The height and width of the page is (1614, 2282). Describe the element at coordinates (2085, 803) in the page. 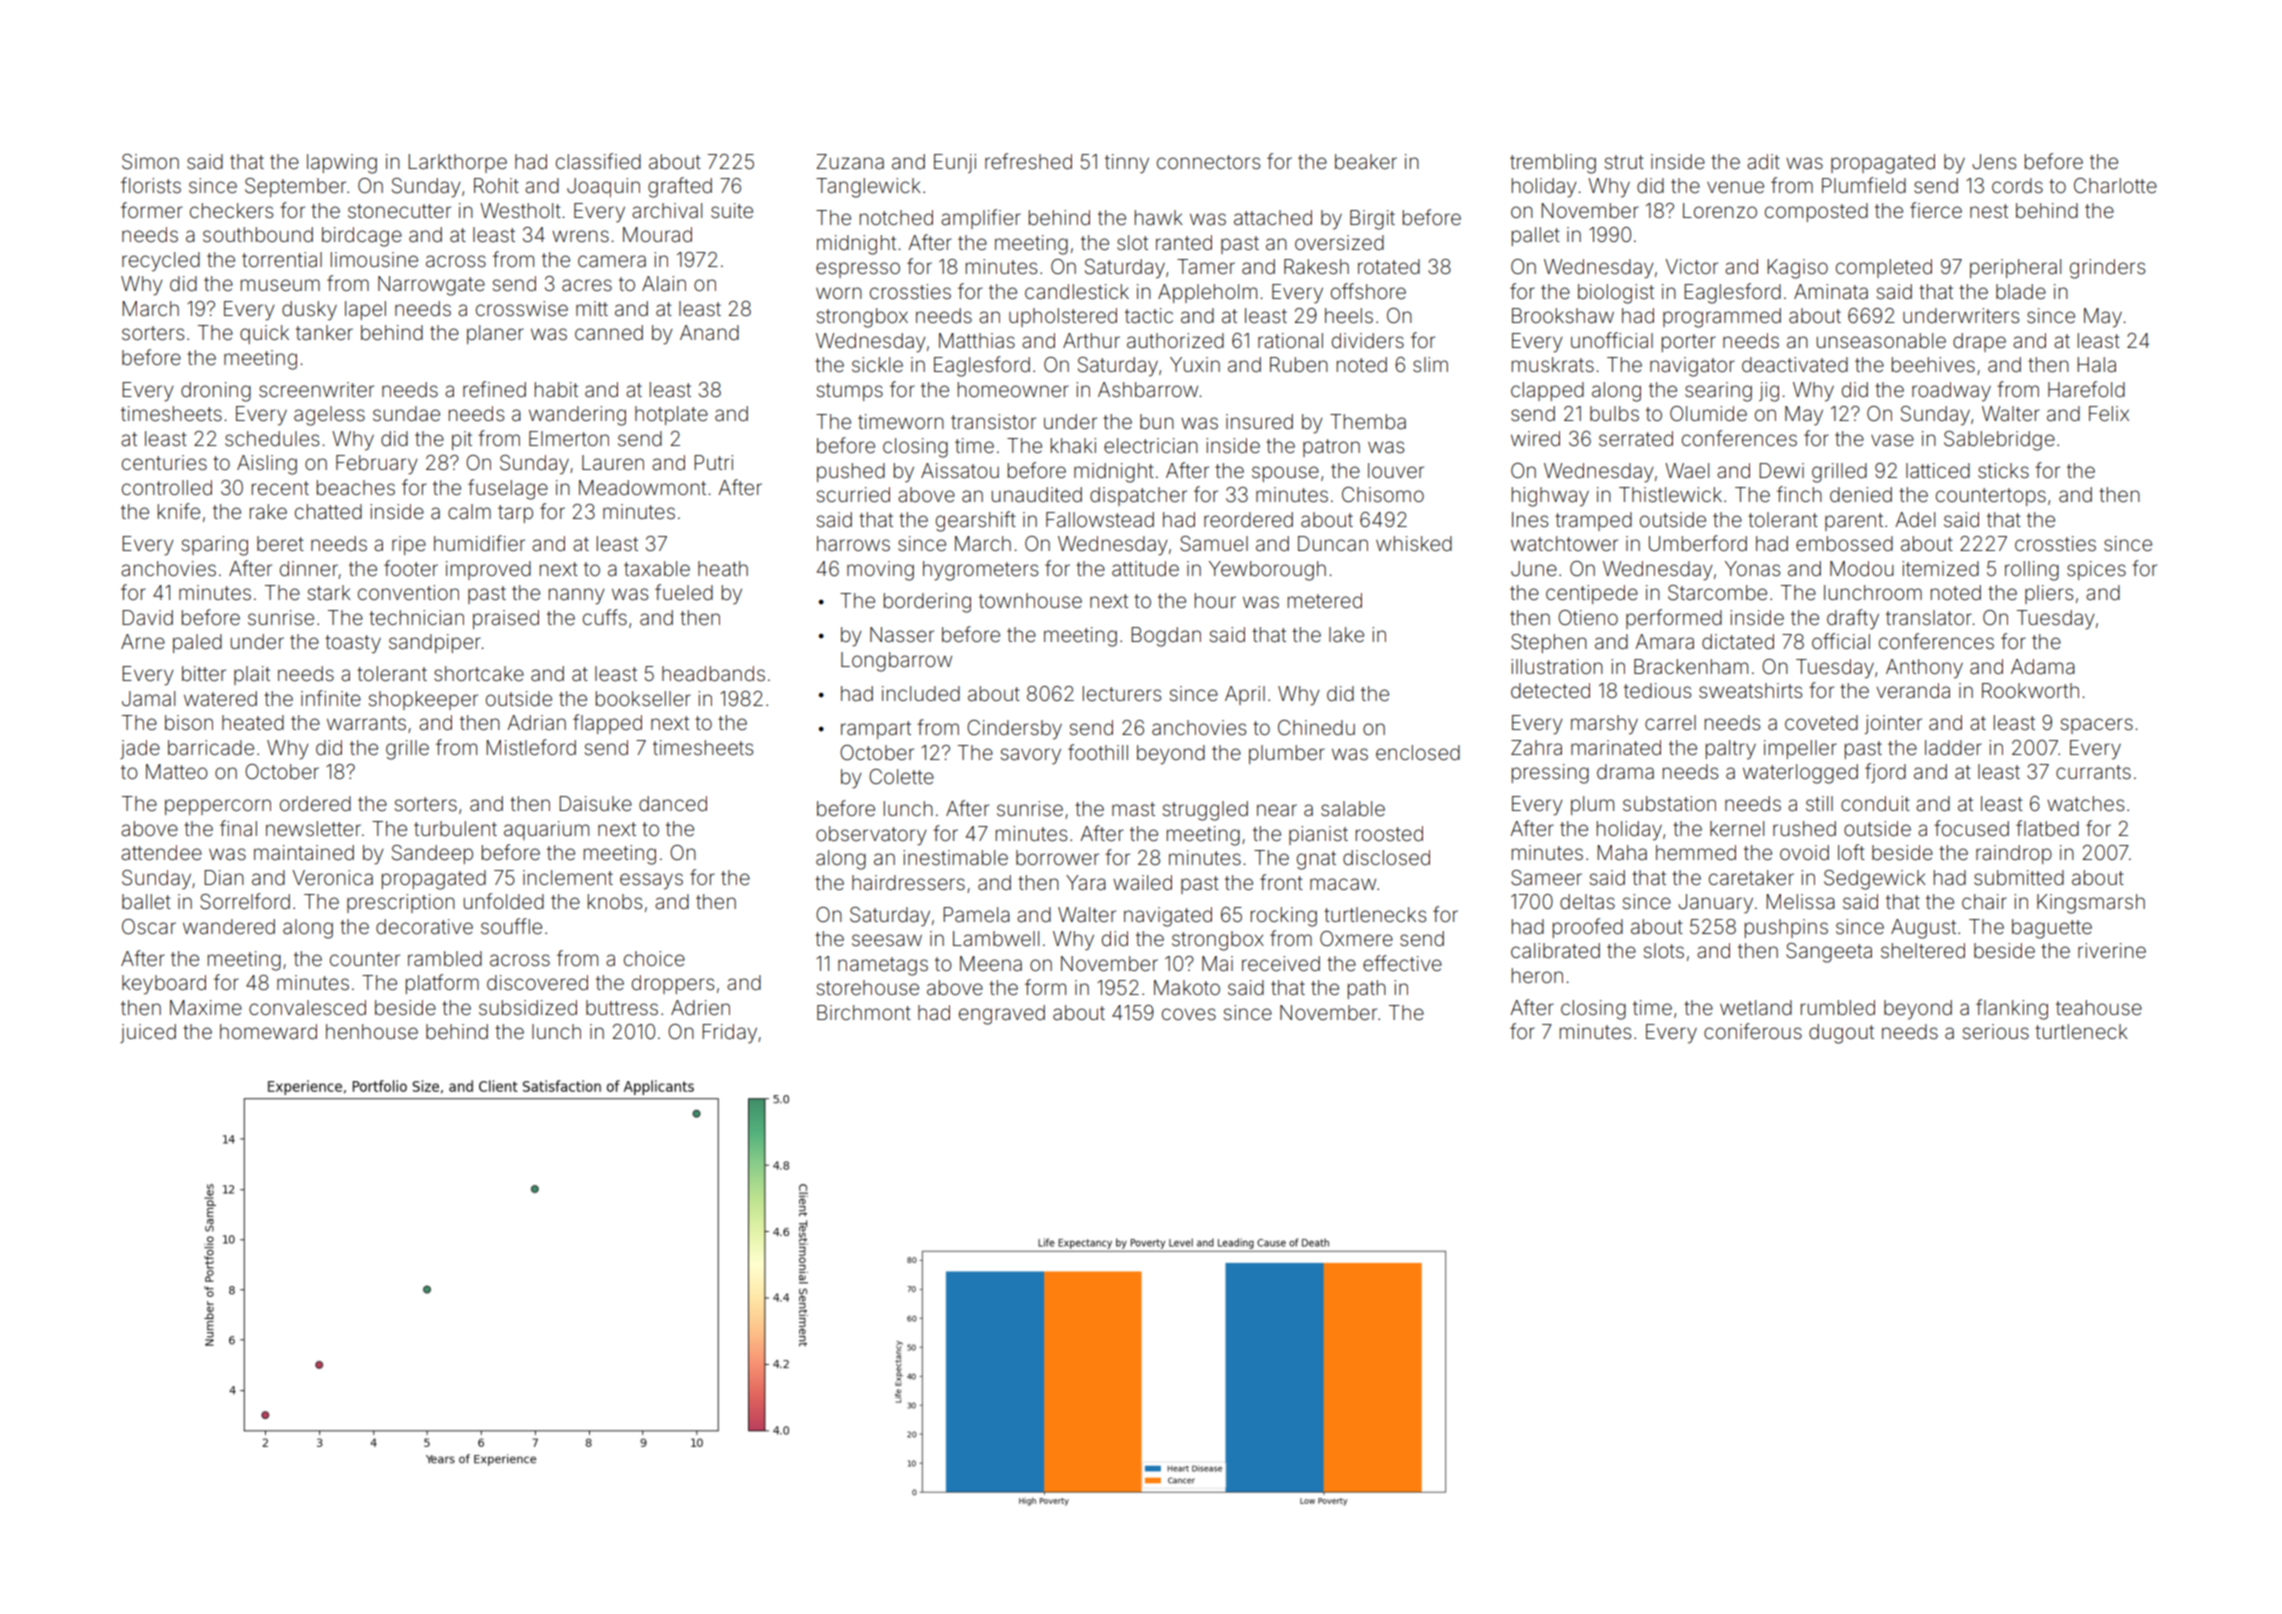

I see `watches` at that location.
